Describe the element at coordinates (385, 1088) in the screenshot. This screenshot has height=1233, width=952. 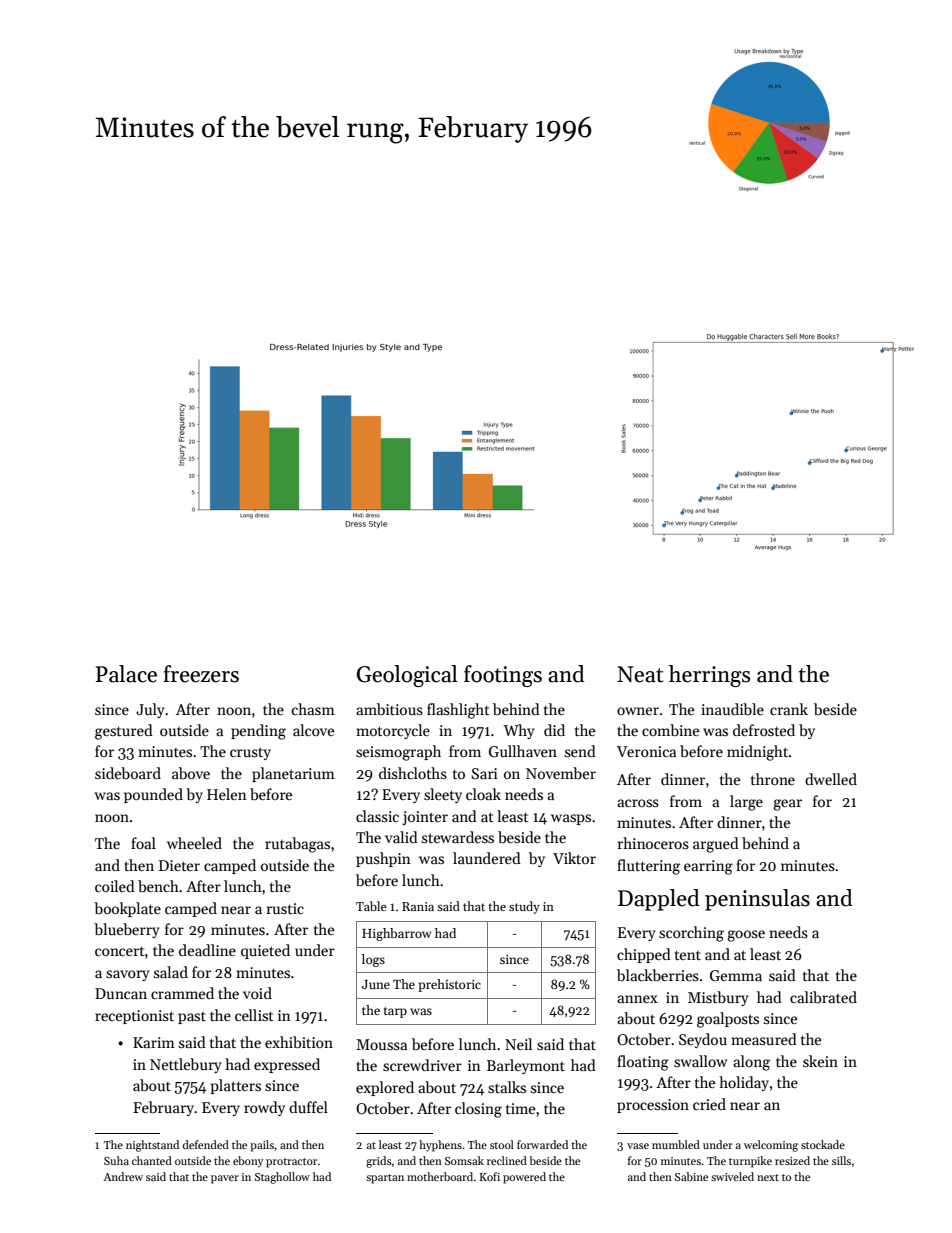
I see `explored` at that location.
